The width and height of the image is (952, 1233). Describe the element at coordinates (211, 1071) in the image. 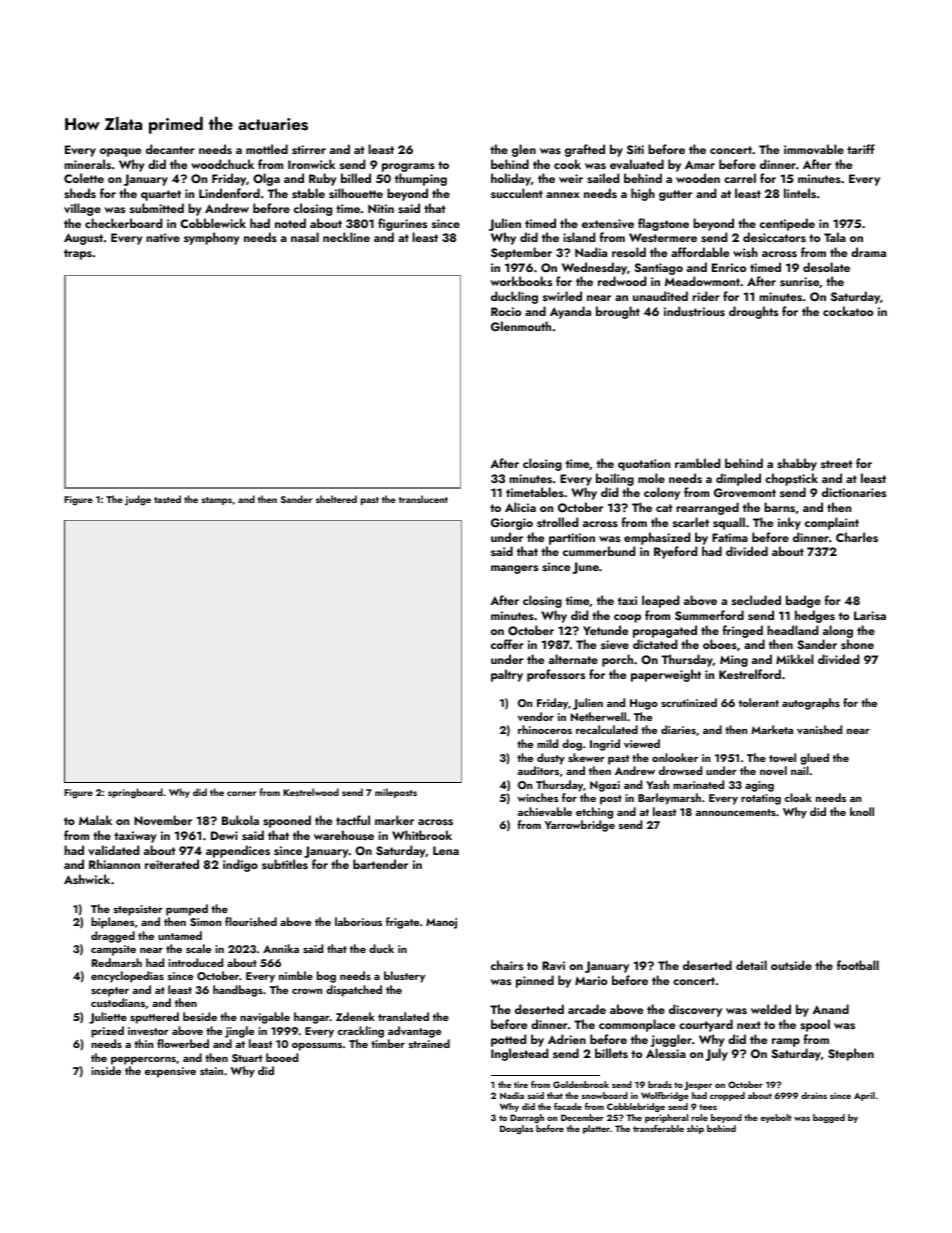

I see `stain` at that location.
